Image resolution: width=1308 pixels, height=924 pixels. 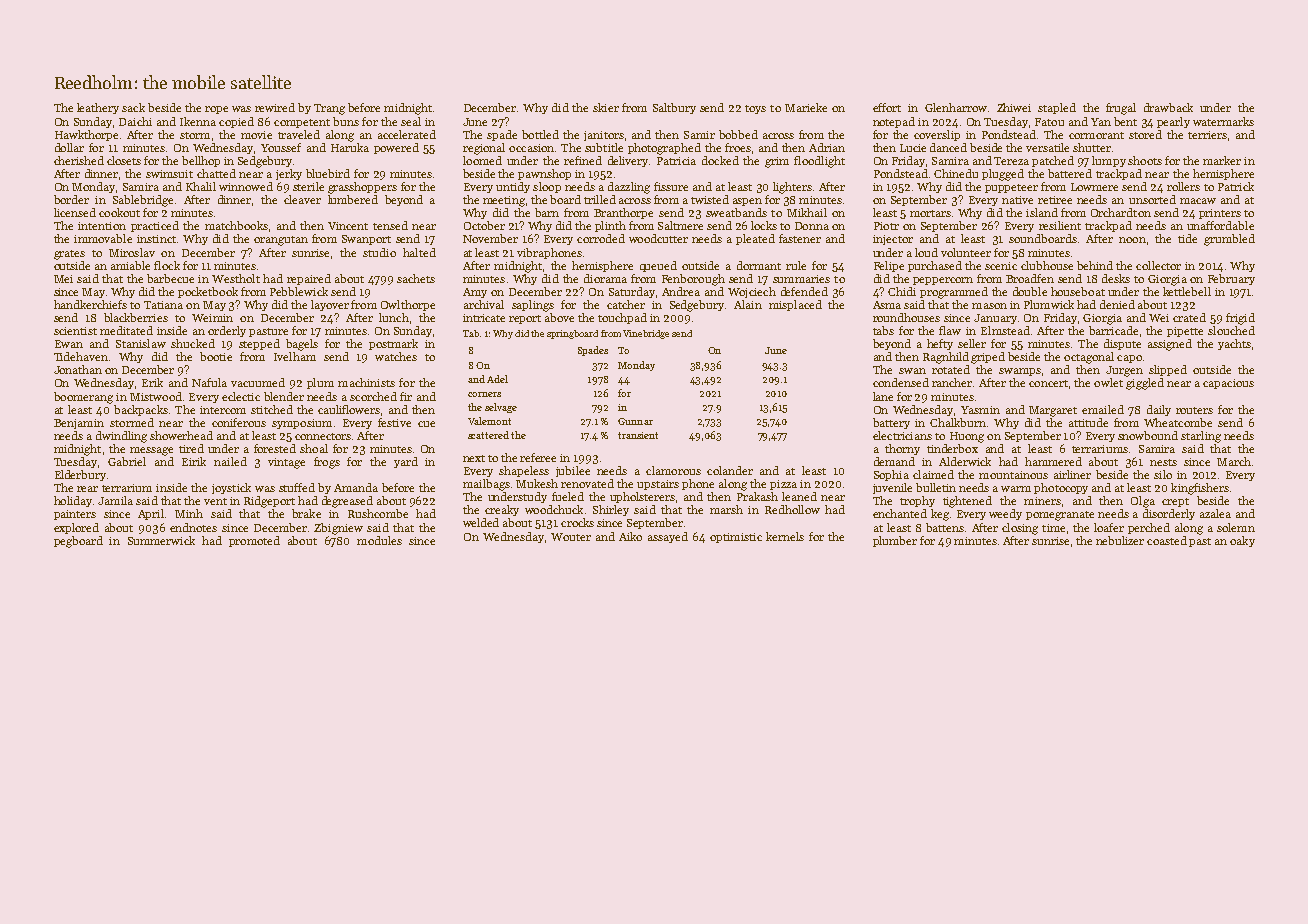 What do you see at coordinates (736, 538) in the screenshot?
I see `optimistic` at bounding box center [736, 538].
